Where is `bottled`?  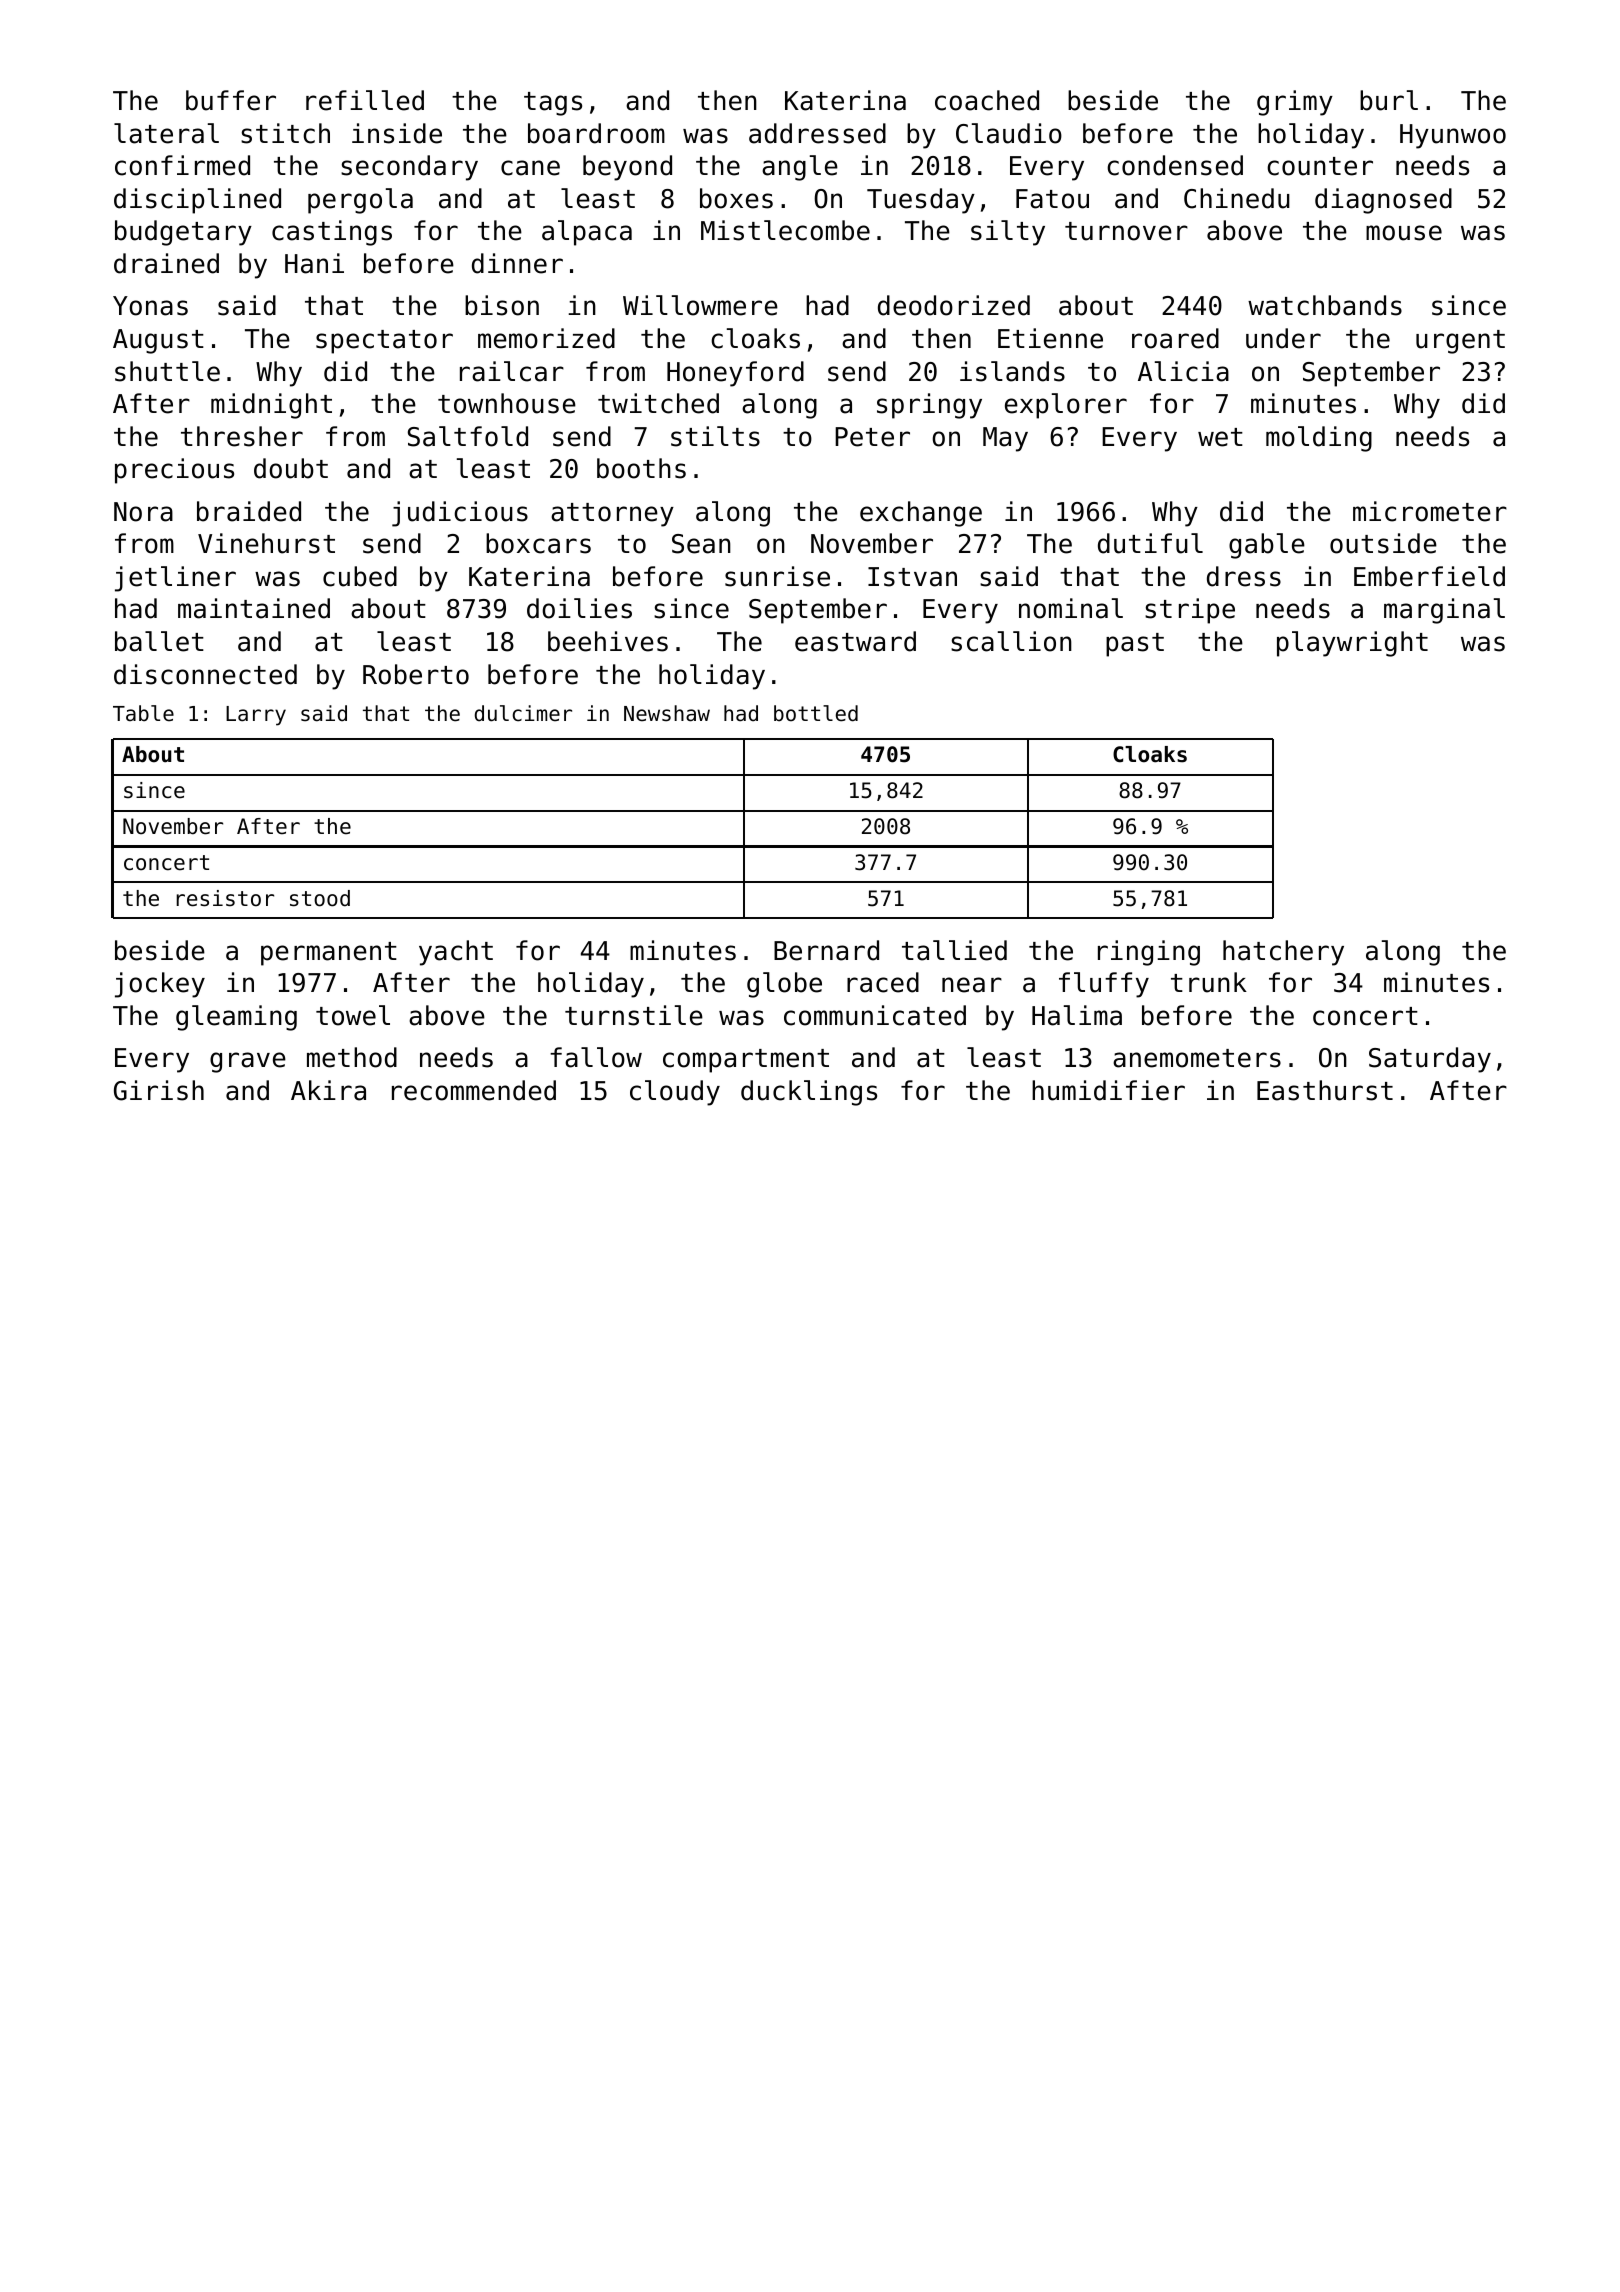 bottled is located at coordinates (816, 713).
